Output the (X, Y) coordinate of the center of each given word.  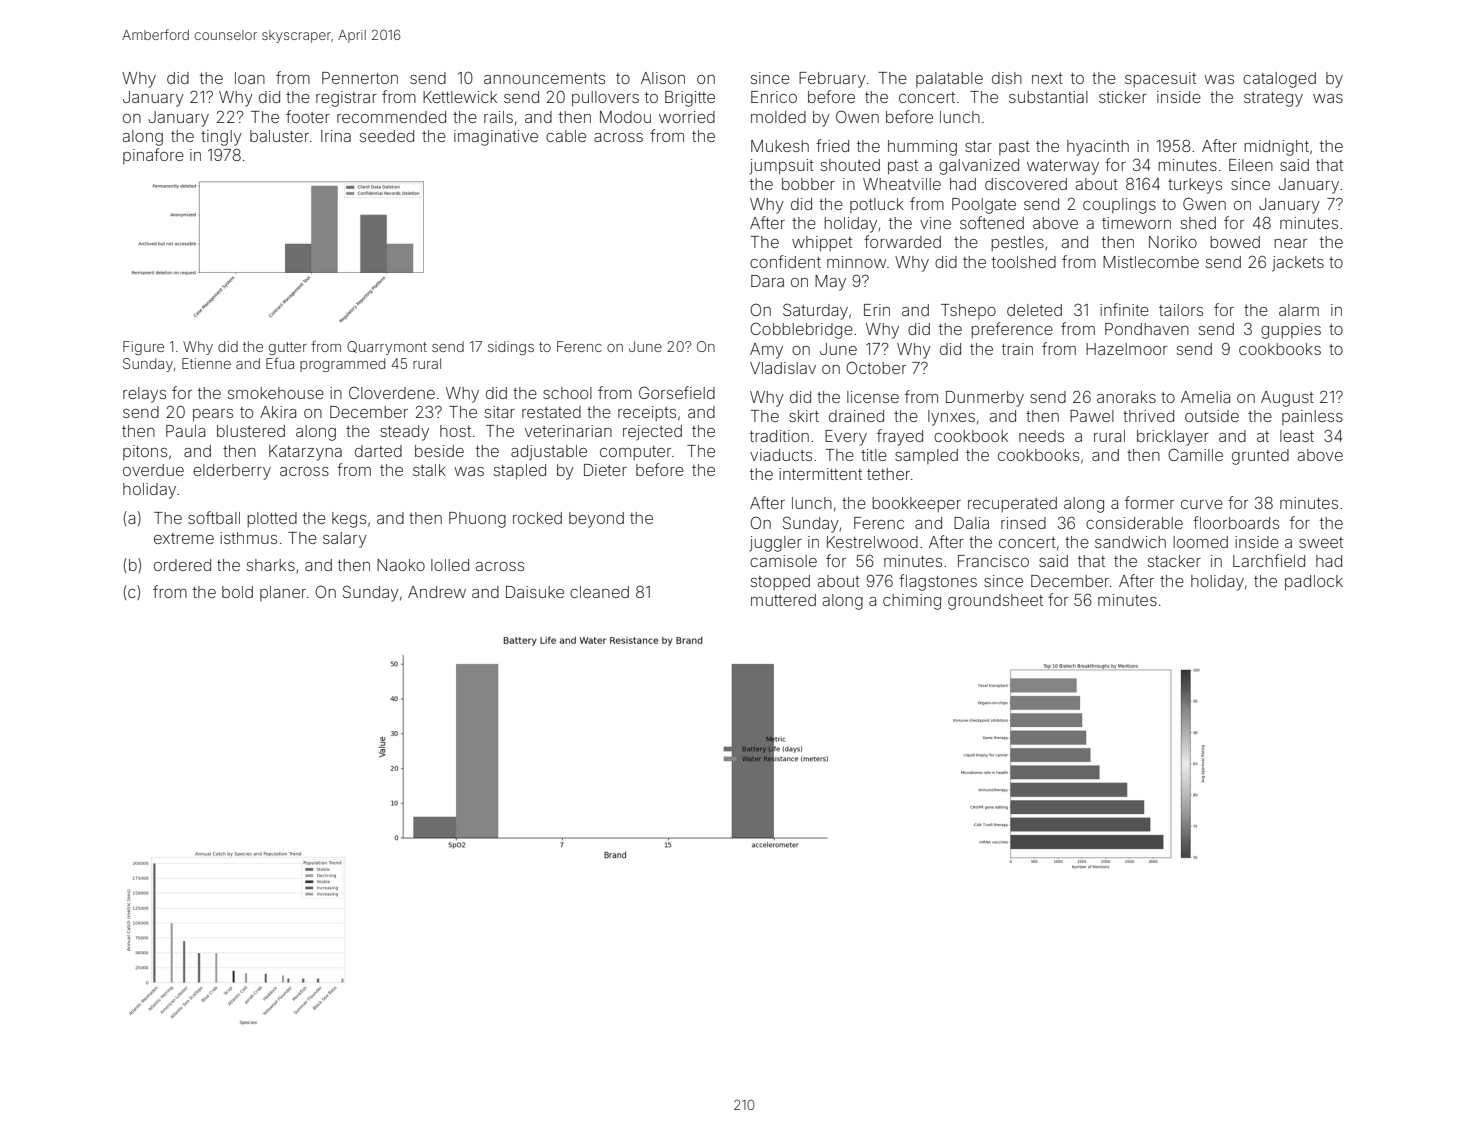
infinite (1124, 309)
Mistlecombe (1151, 262)
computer (635, 453)
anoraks (1126, 397)
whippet (822, 244)
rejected (652, 433)
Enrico (774, 97)
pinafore (153, 156)
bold (237, 592)
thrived (1148, 416)
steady (404, 433)
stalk (429, 470)
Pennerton (360, 78)
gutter (288, 348)
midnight (1276, 148)
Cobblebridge (801, 330)
